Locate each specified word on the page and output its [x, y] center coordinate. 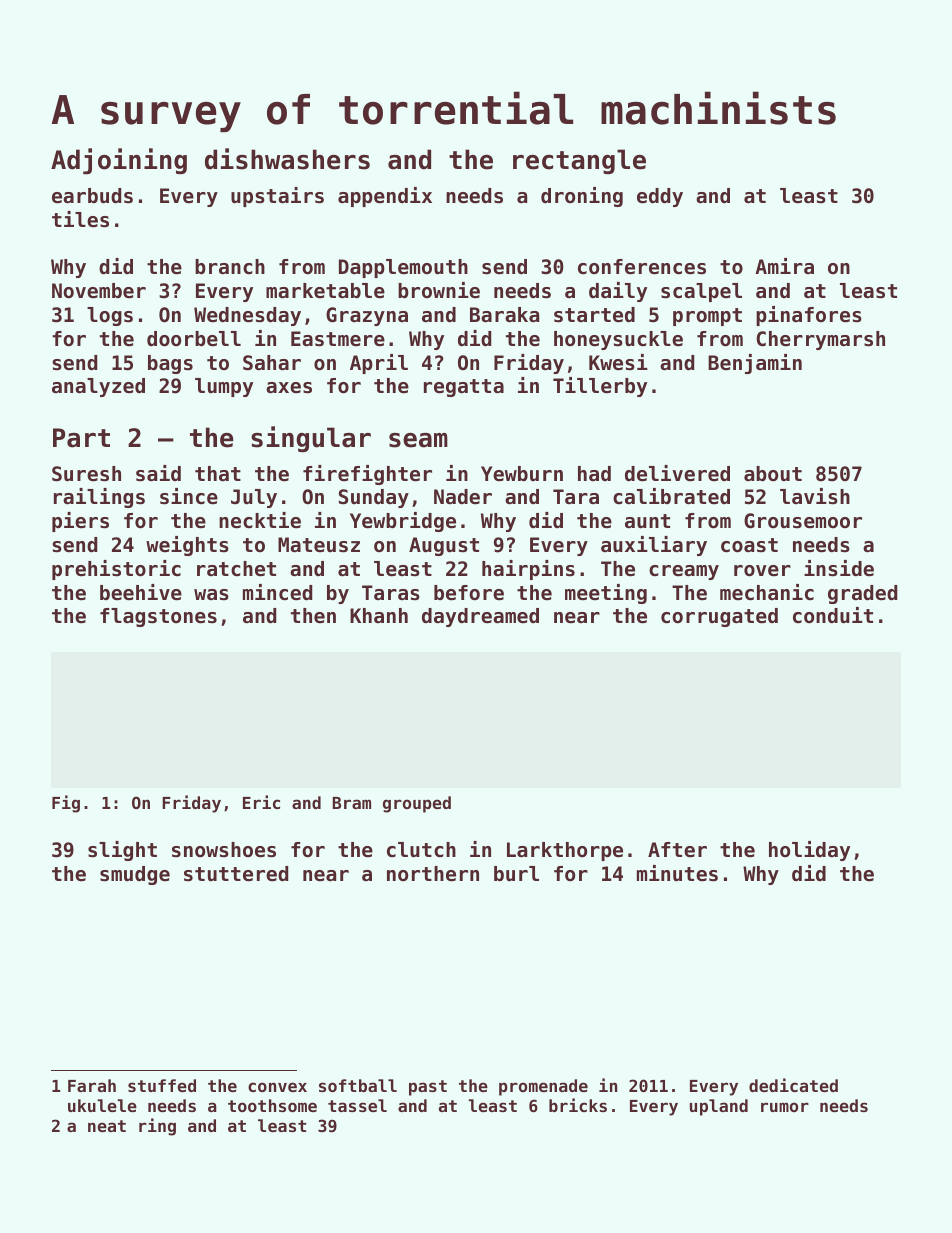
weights [187, 546]
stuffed [162, 1085]
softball [358, 1085]
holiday [809, 851]
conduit [833, 615]
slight [122, 851]
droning [582, 197]
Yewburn [522, 474]
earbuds [92, 196]
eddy [660, 197]
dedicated [793, 1085]
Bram [352, 803]
